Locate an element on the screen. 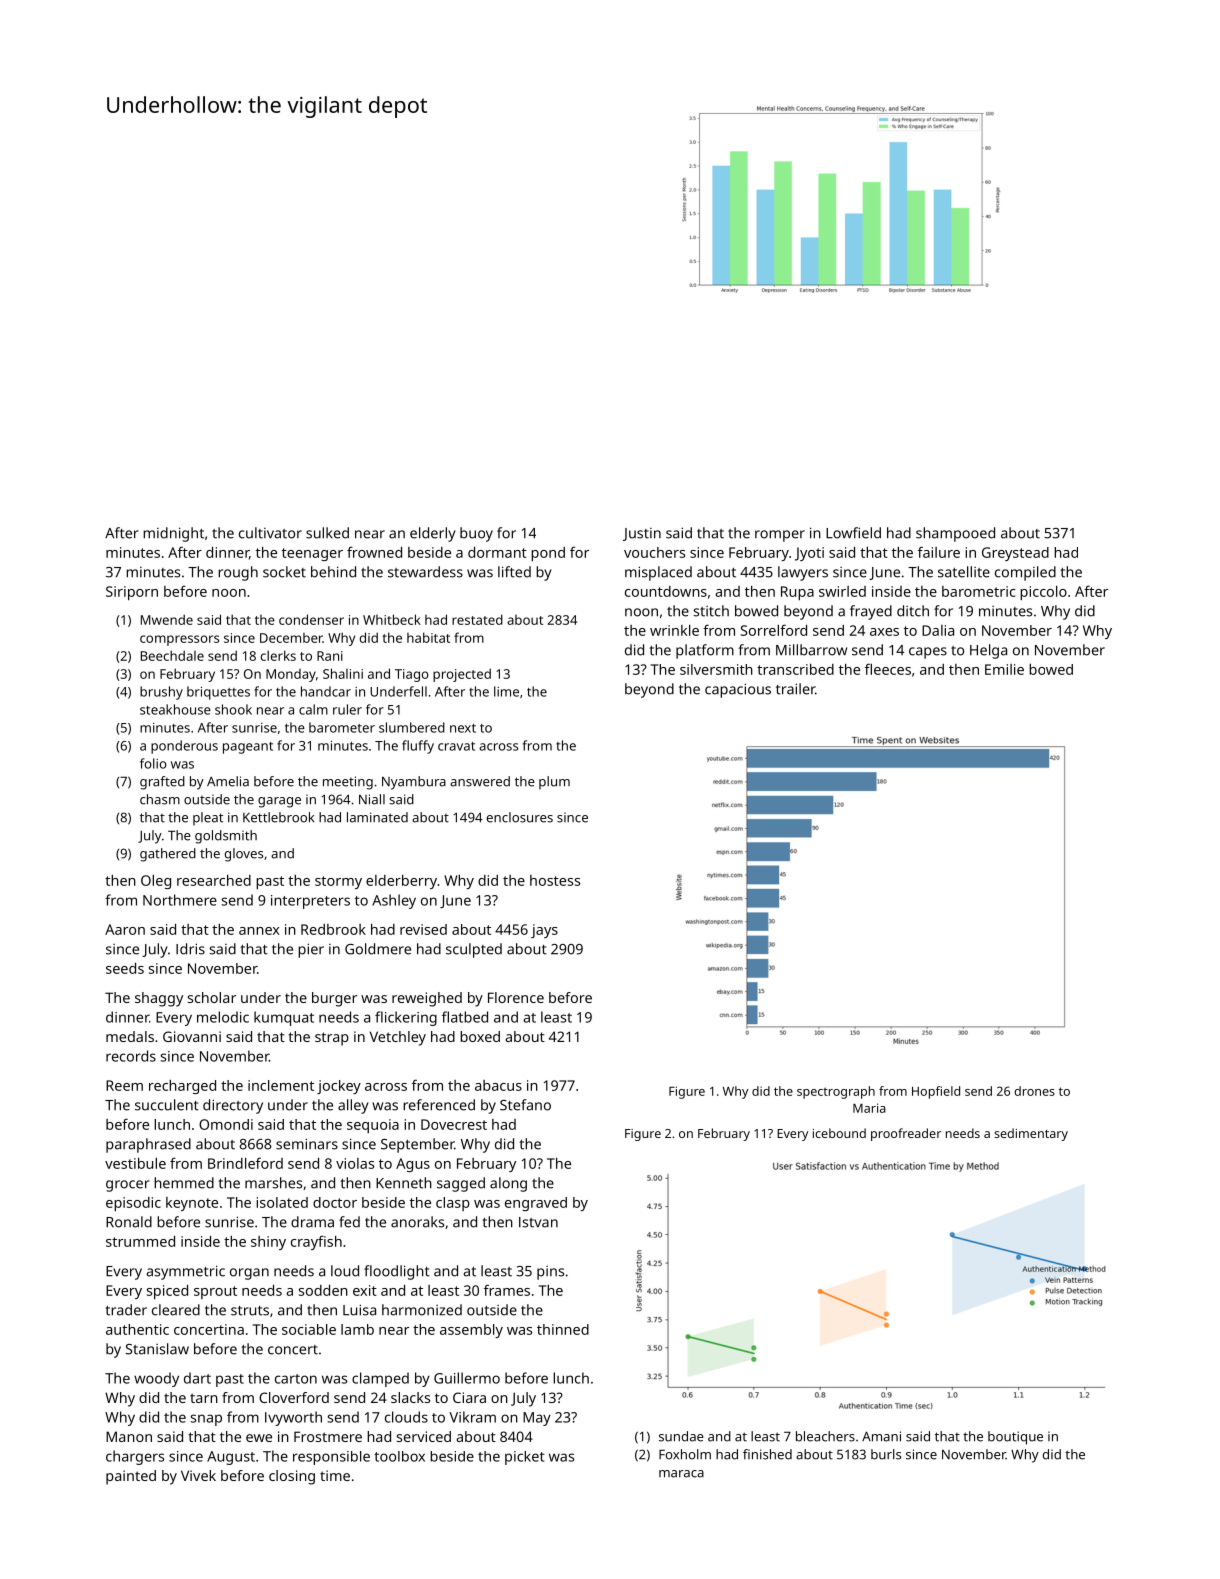 The height and width of the screenshot is (1579, 1220). Emilie is located at coordinates (1004, 669).
